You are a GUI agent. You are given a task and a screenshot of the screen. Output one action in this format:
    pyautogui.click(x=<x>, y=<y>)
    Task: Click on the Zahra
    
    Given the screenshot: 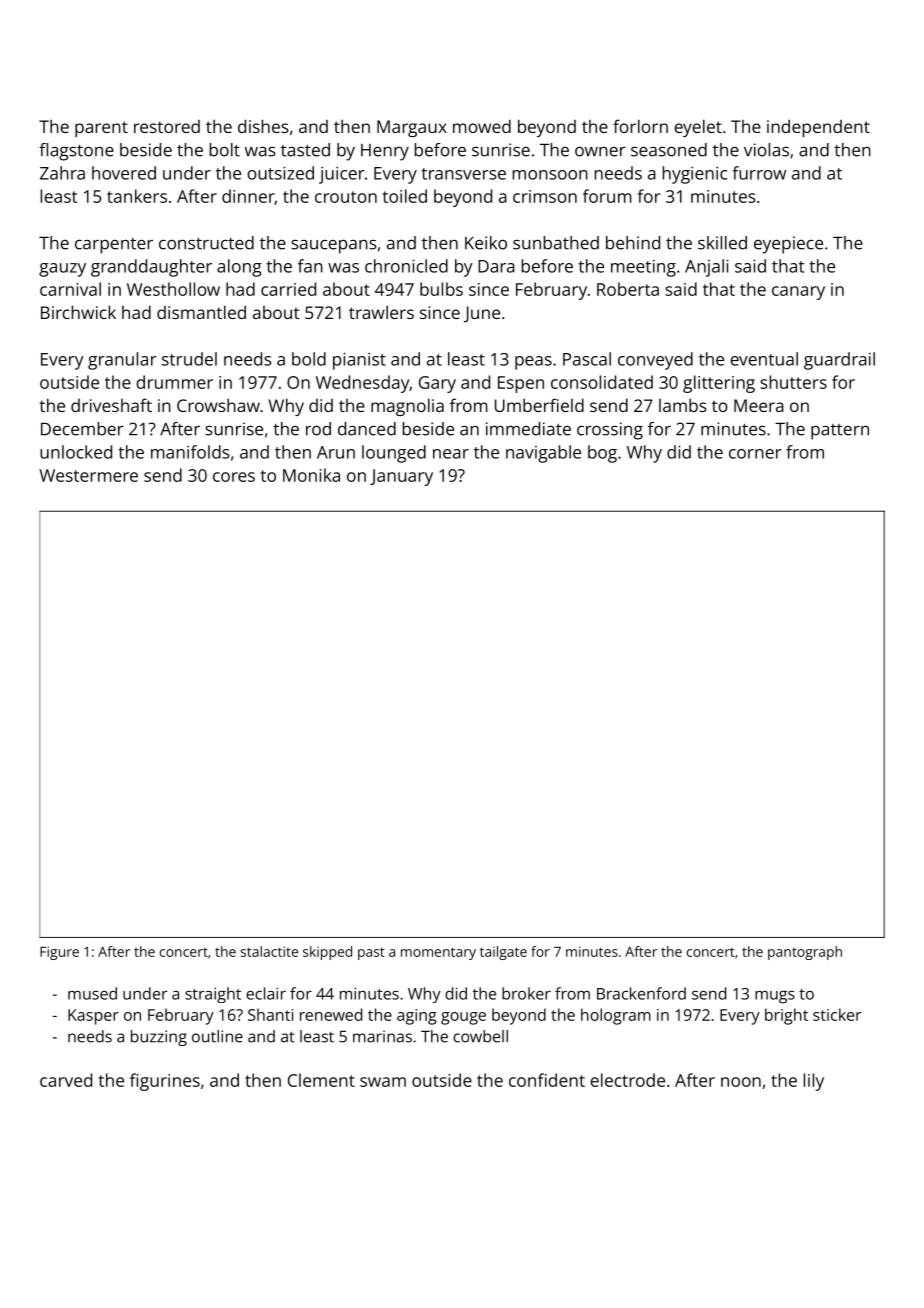 What is the action you would take?
    pyautogui.click(x=62, y=173)
